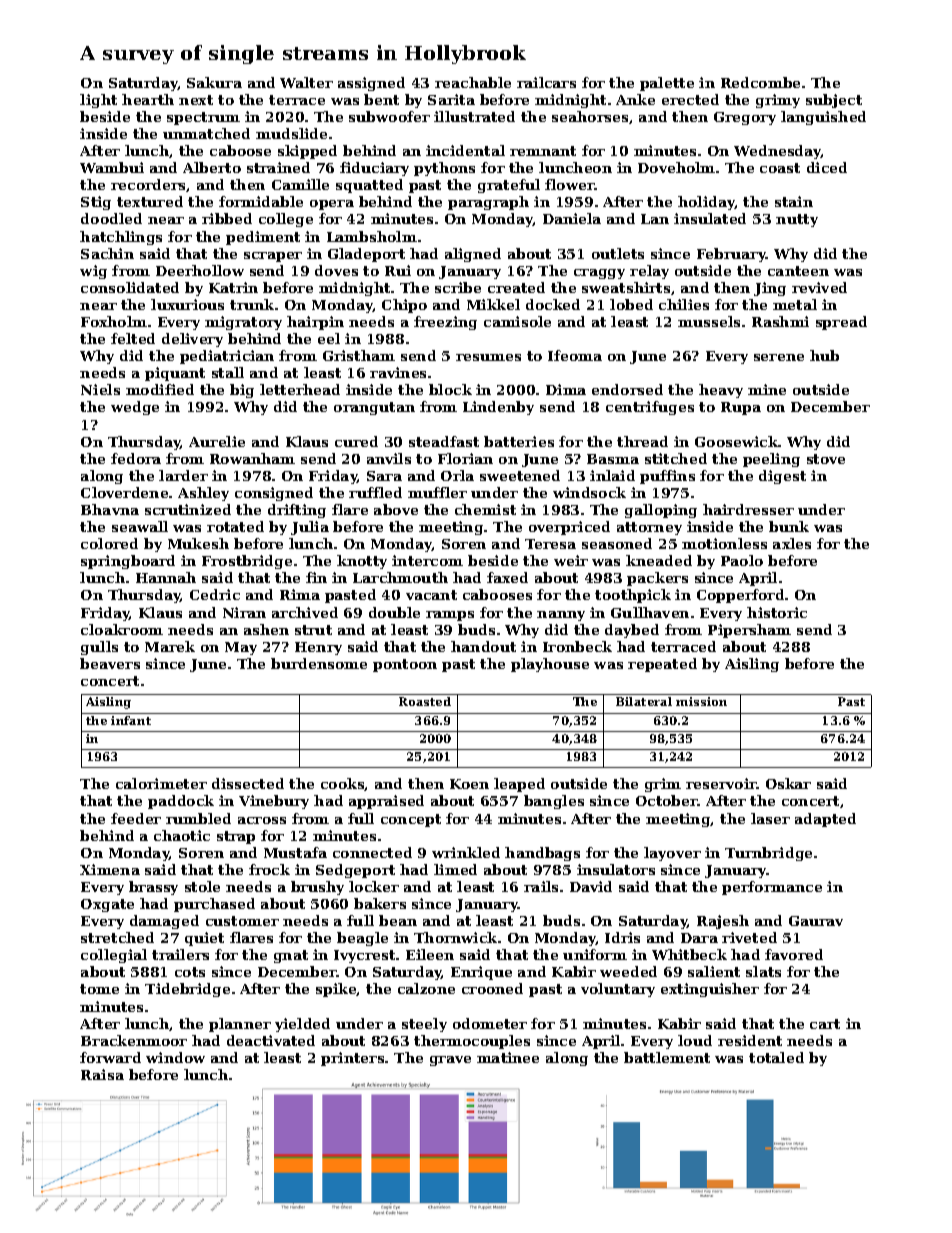 The height and width of the screenshot is (1233, 952). Describe the element at coordinates (352, 1059) in the screenshot. I see `printers` at that location.
